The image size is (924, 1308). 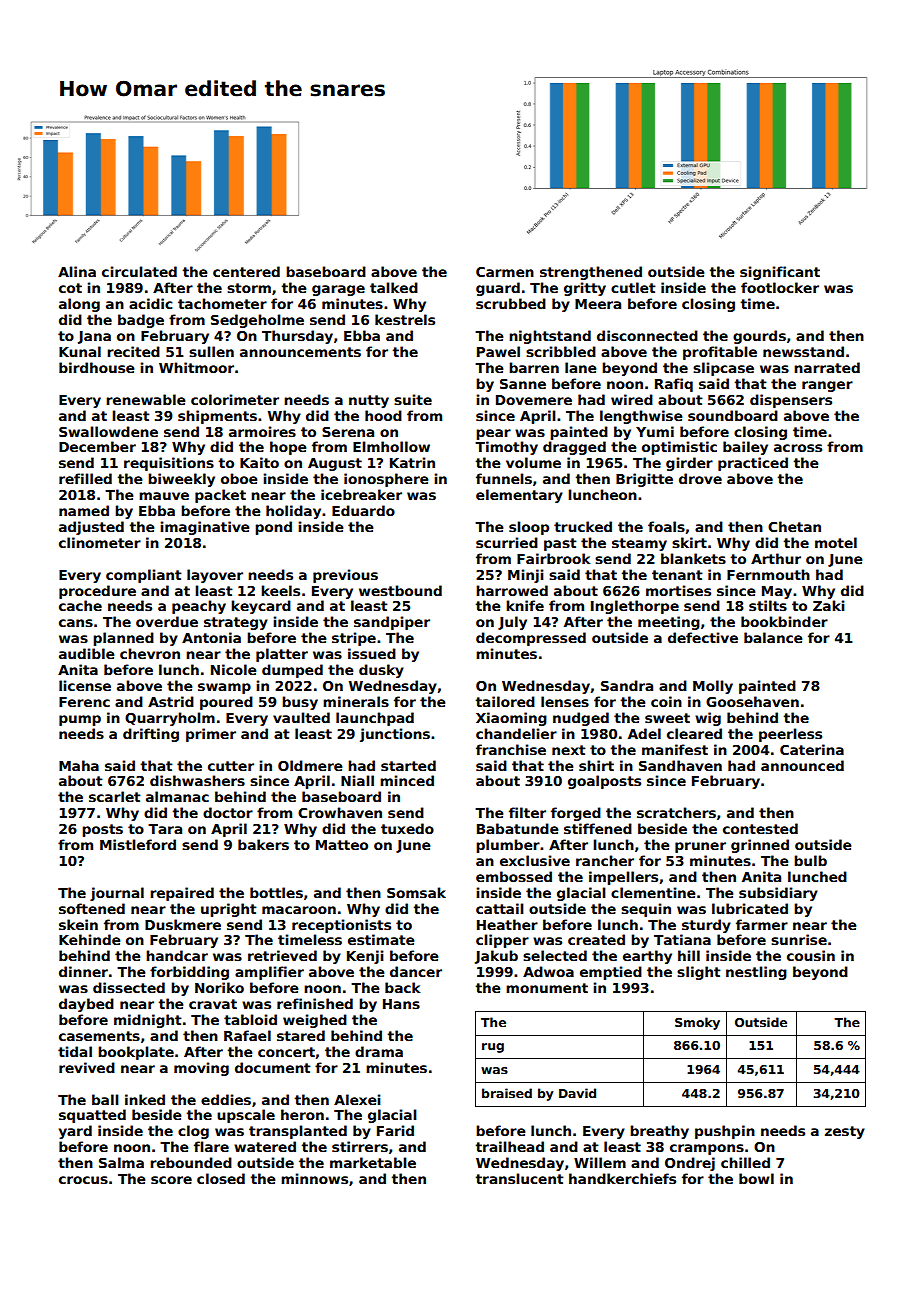 I want to click on Mistleford, so click(x=138, y=844).
